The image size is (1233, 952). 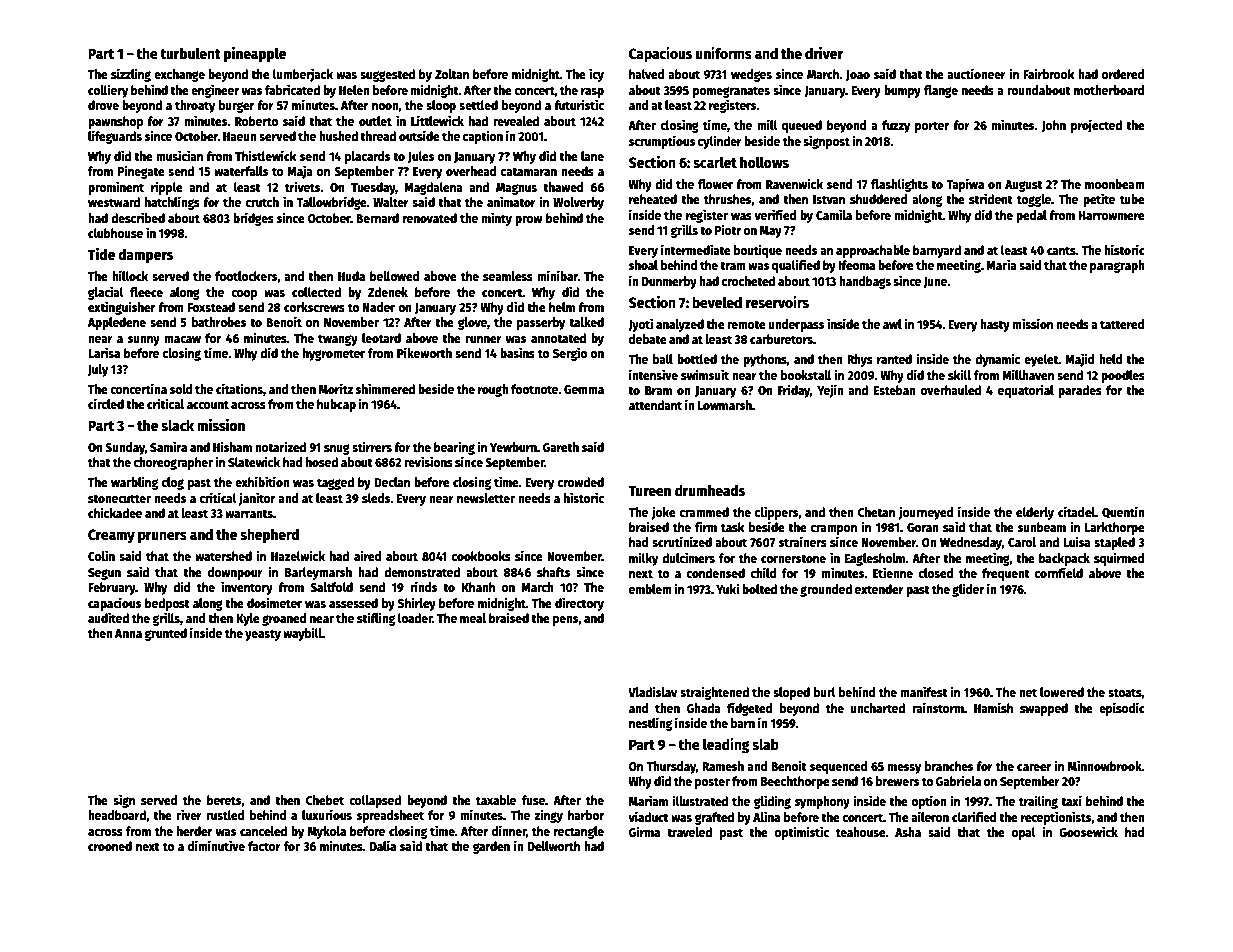 I want to click on nestling, so click(x=650, y=724).
